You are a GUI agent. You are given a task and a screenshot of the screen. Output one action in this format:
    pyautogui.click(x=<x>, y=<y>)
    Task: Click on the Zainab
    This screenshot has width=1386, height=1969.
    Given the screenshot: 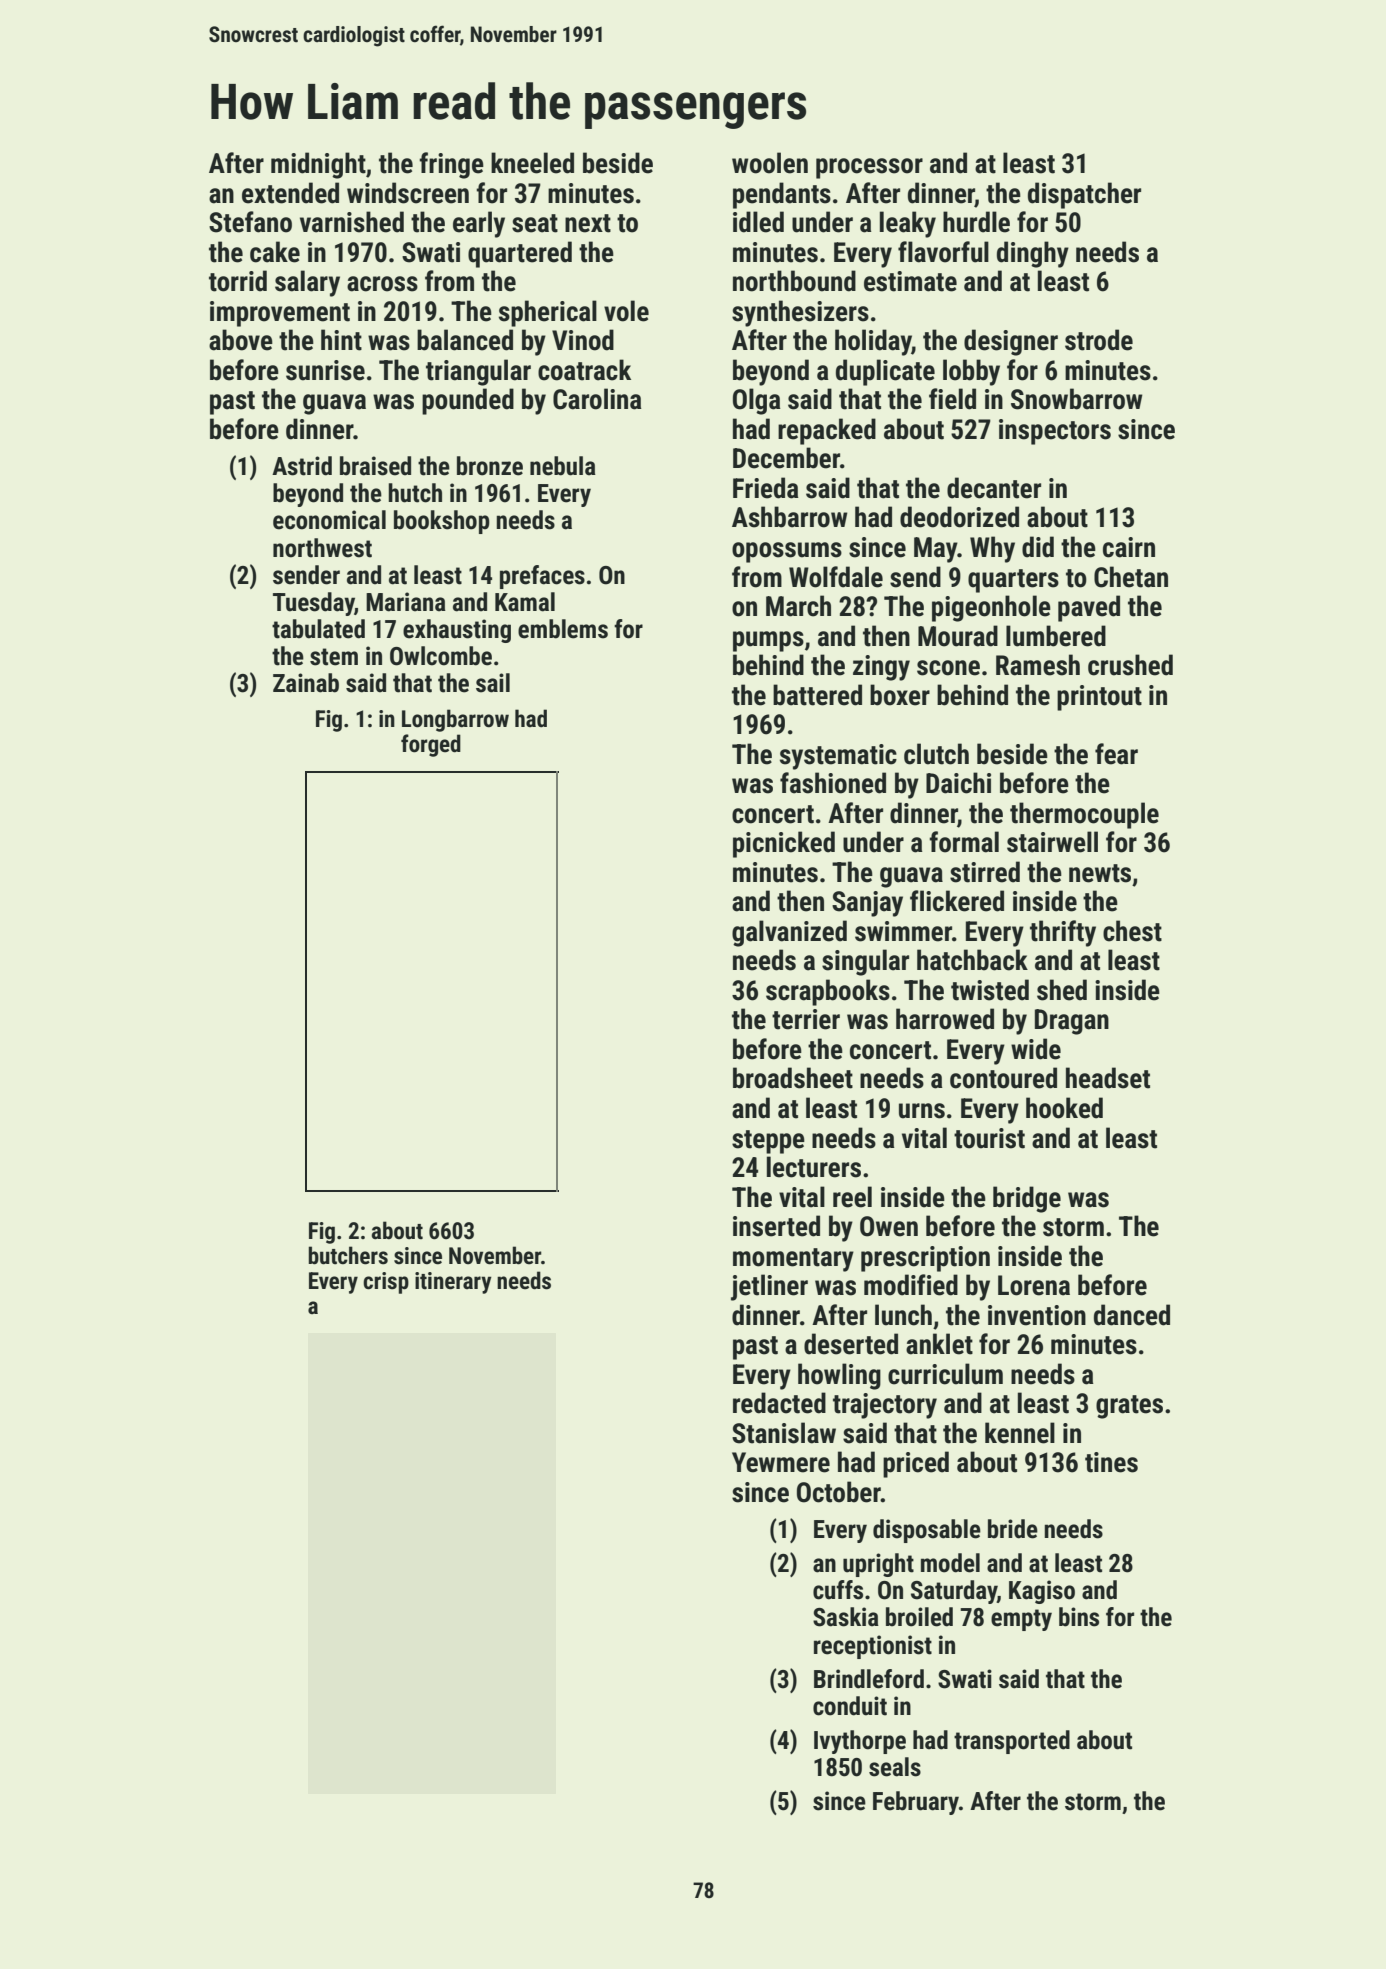 What is the action you would take?
    pyautogui.click(x=306, y=683)
